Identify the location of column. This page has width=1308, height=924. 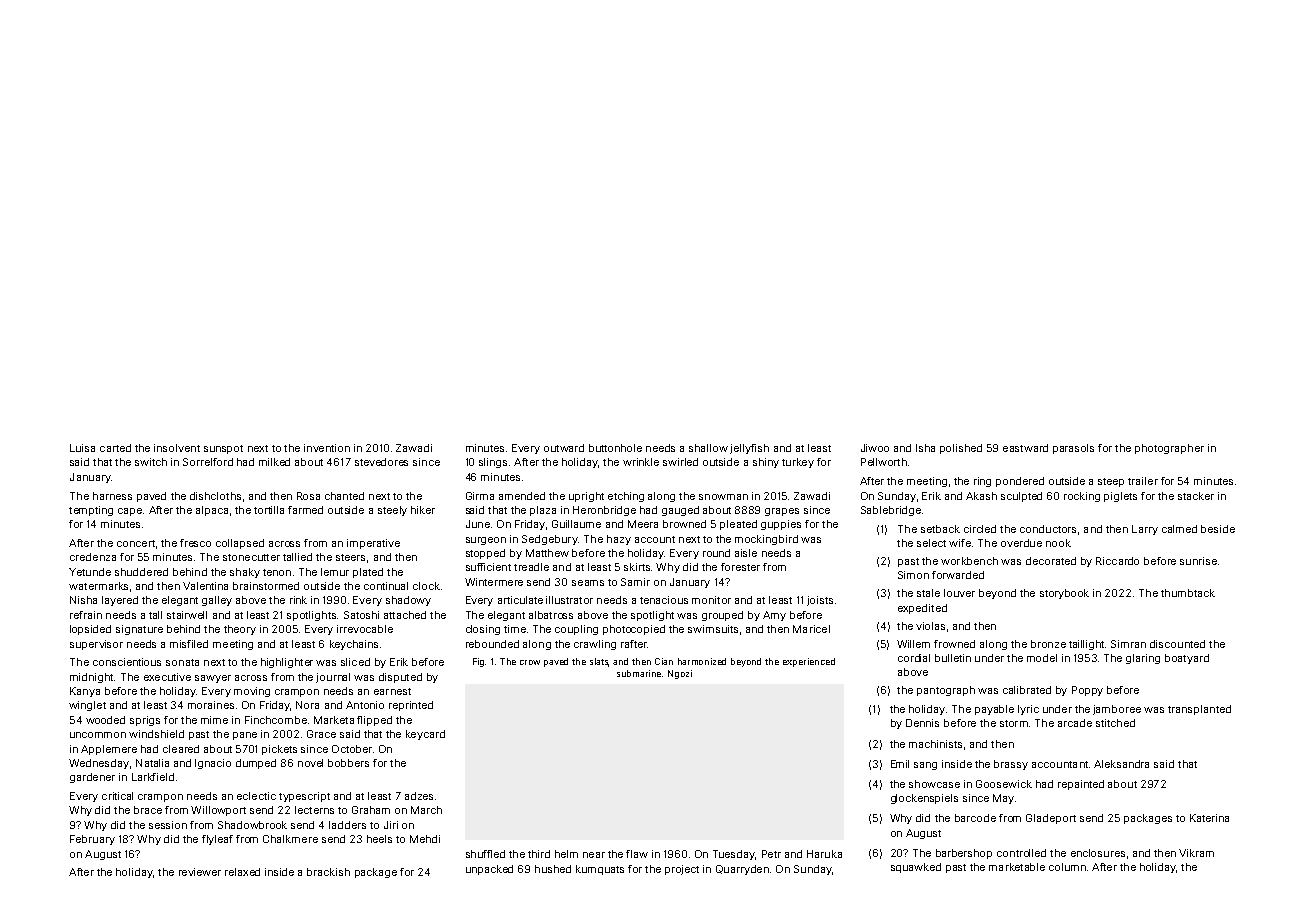
(1067, 867).
